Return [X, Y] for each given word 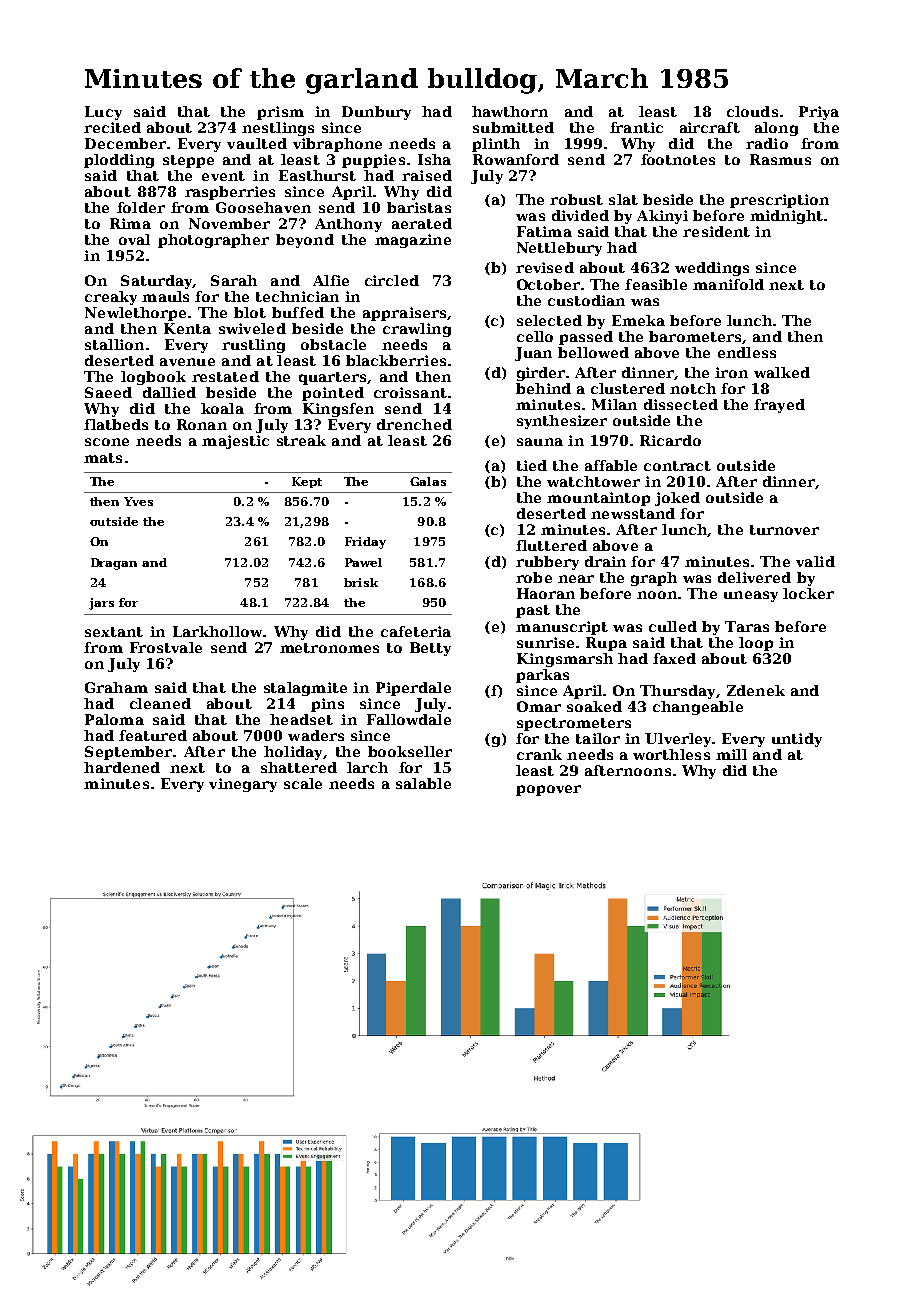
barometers [695, 336]
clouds [752, 111]
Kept [307, 482]
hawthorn [510, 111]
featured [153, 735]
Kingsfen [338, 410]
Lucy [103, 113]
